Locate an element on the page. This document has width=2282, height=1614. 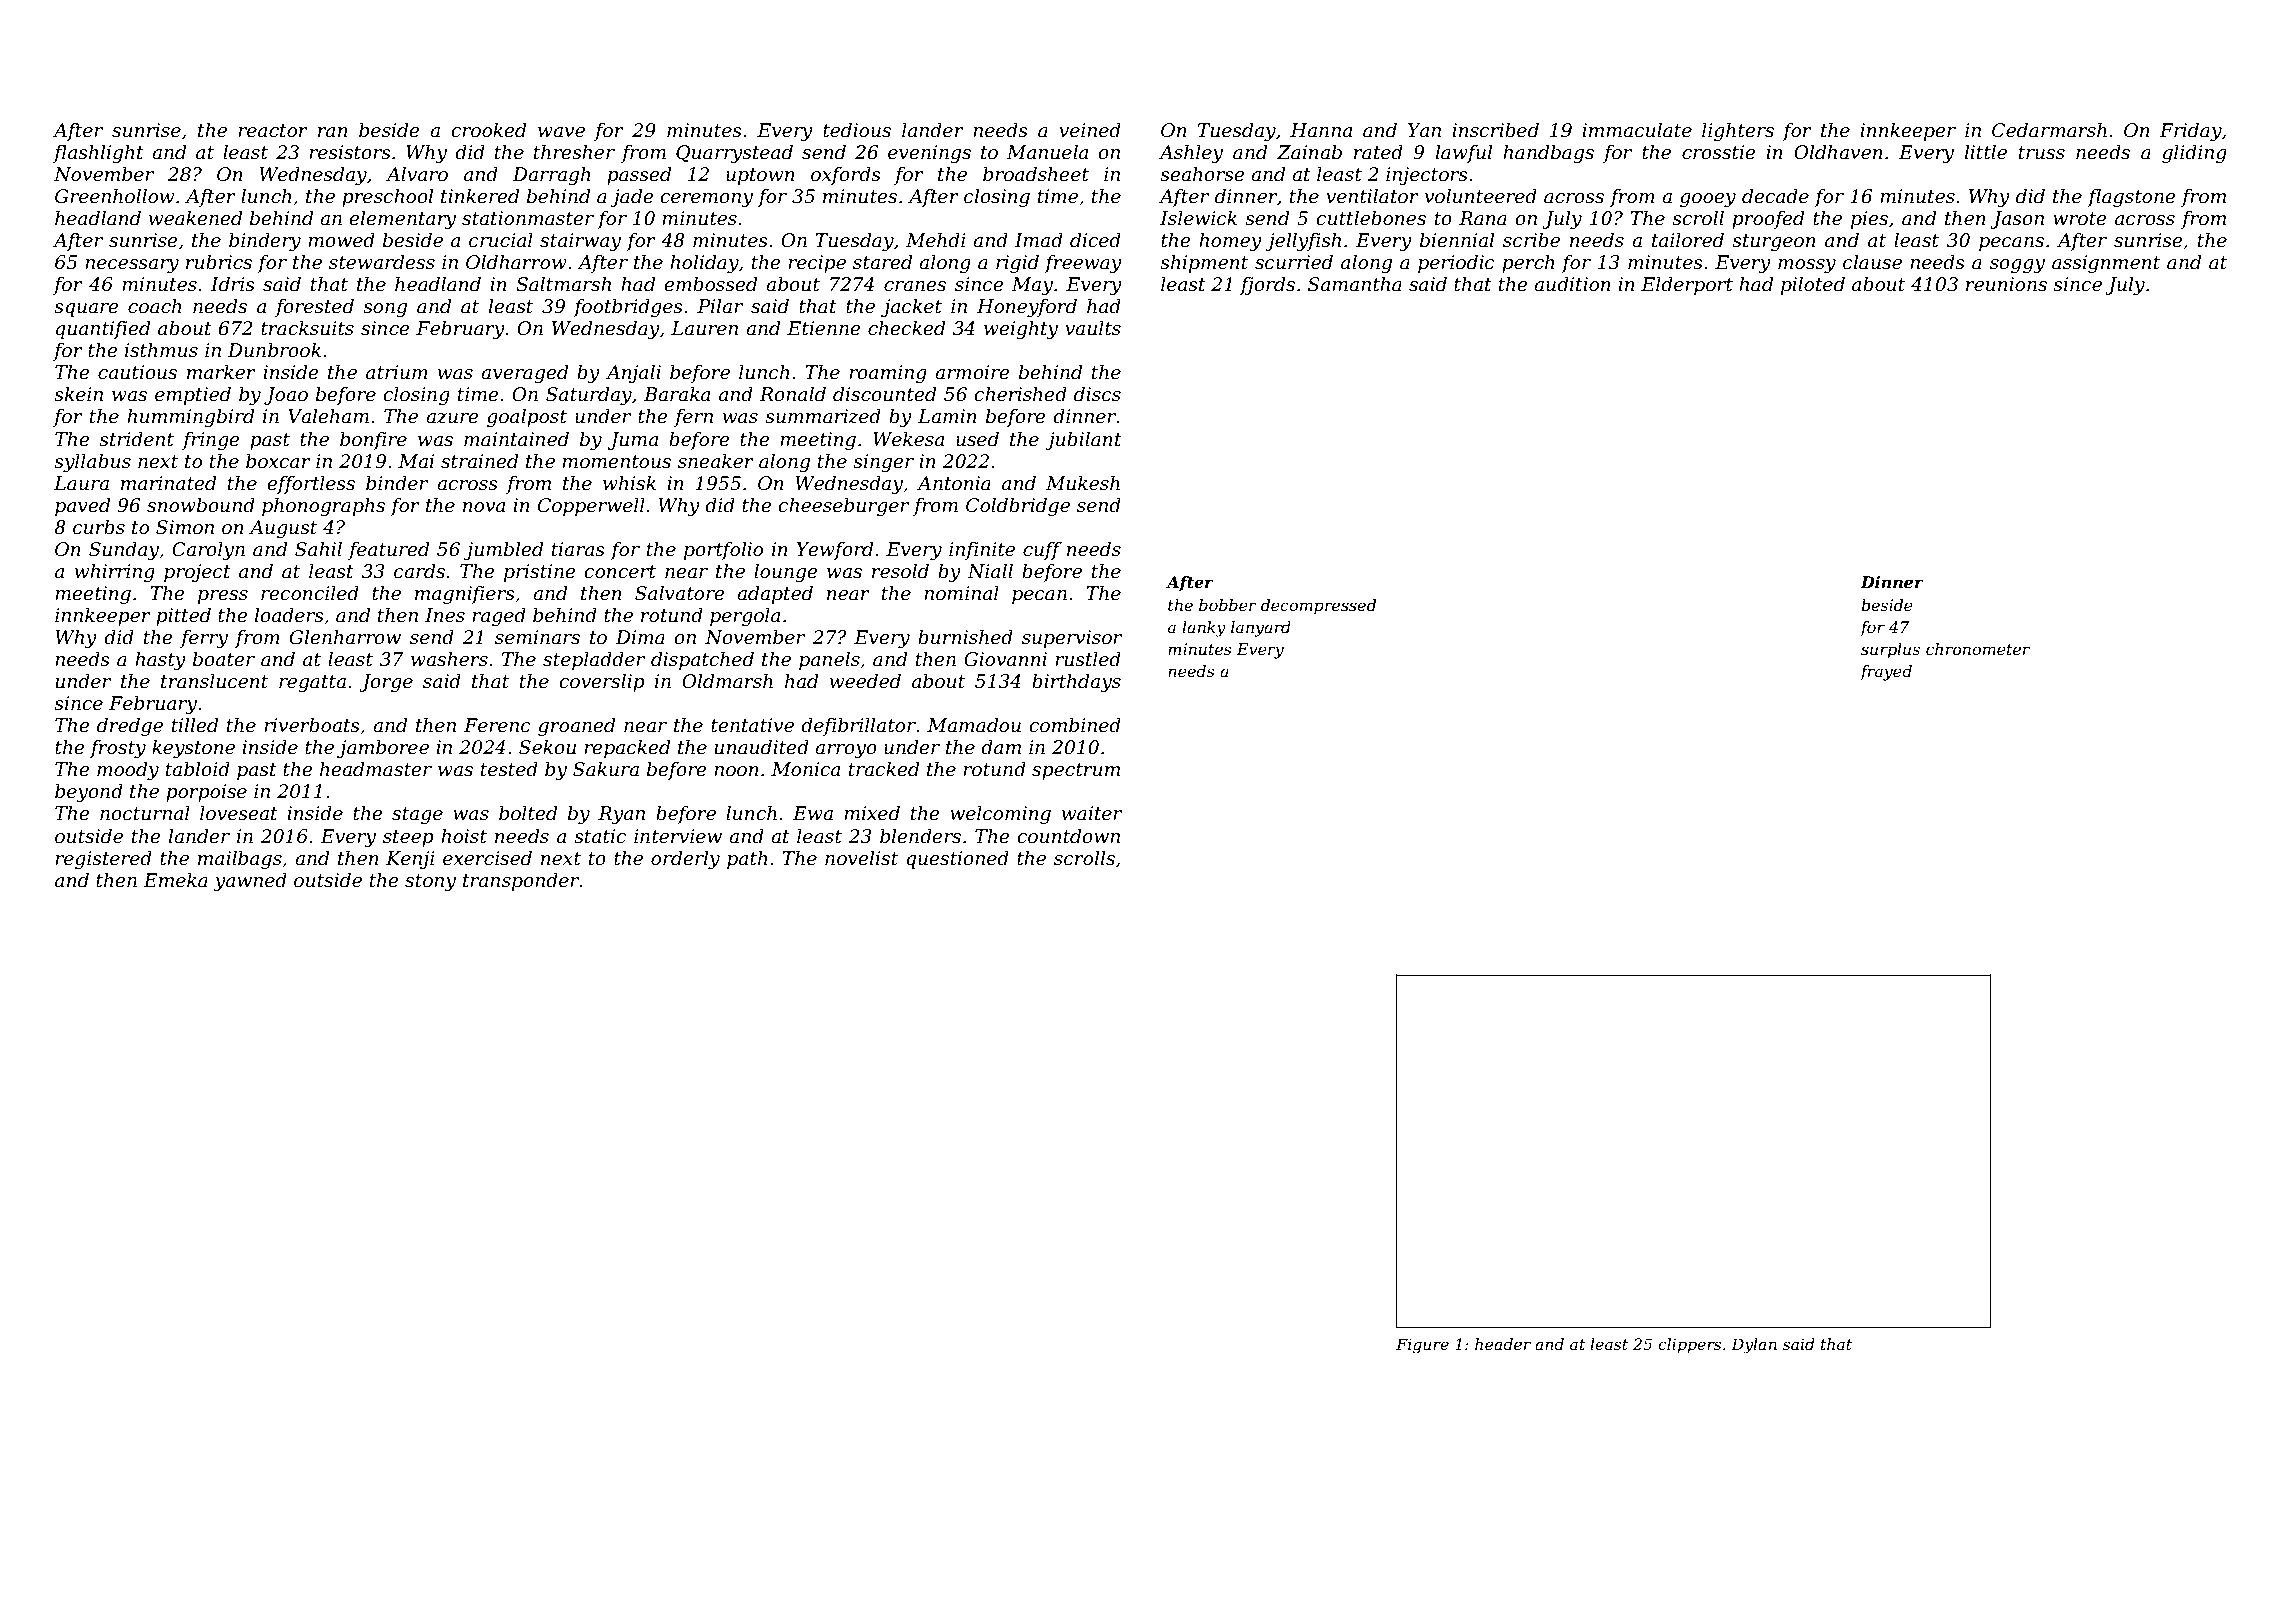
waiter is located at coordinates (1092, 813).
